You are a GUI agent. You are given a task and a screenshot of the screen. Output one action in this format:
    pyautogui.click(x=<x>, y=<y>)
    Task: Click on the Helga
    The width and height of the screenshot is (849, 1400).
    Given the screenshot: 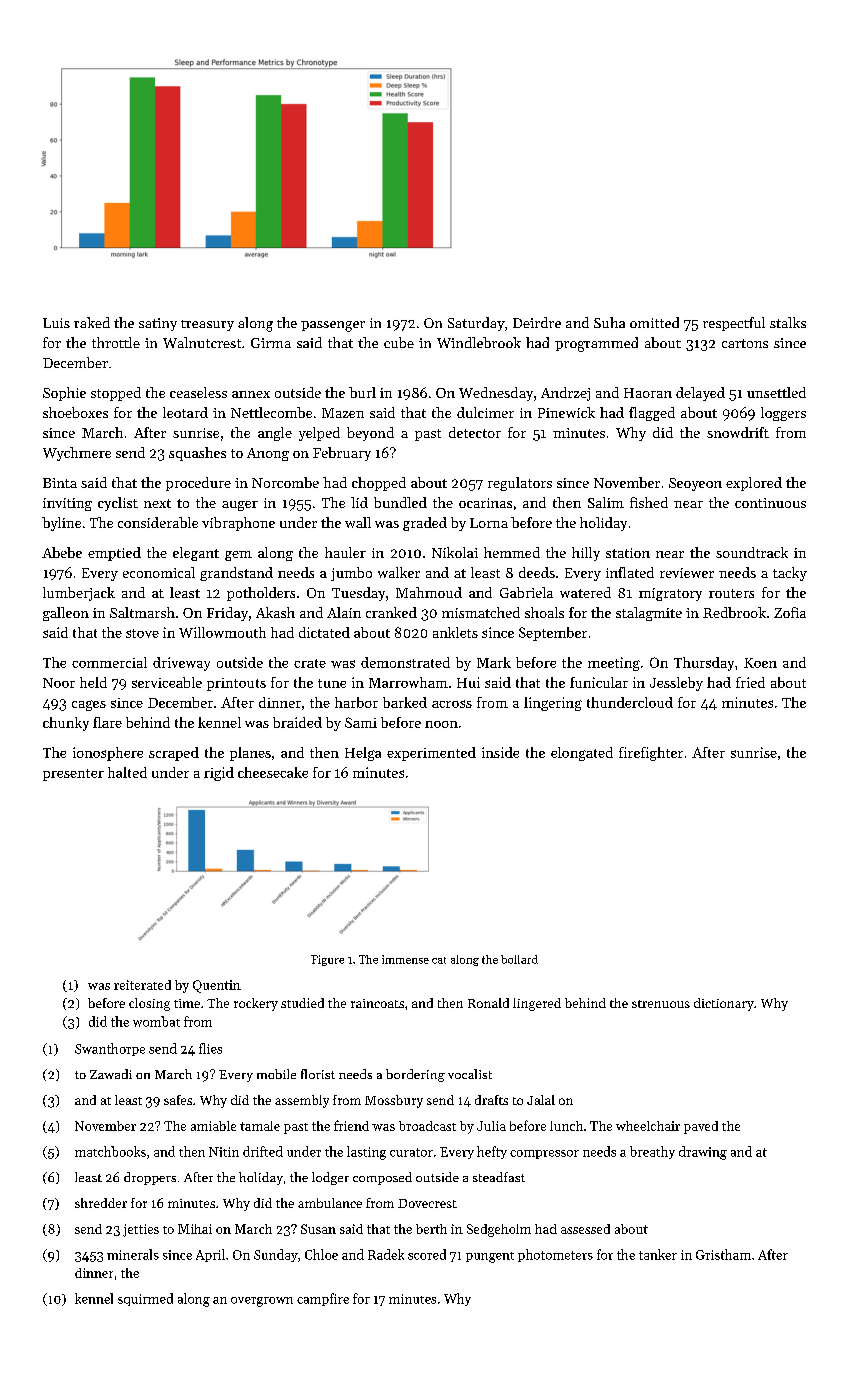 What is the action you would take?
    pyautogui.click(x=363, y=754)
